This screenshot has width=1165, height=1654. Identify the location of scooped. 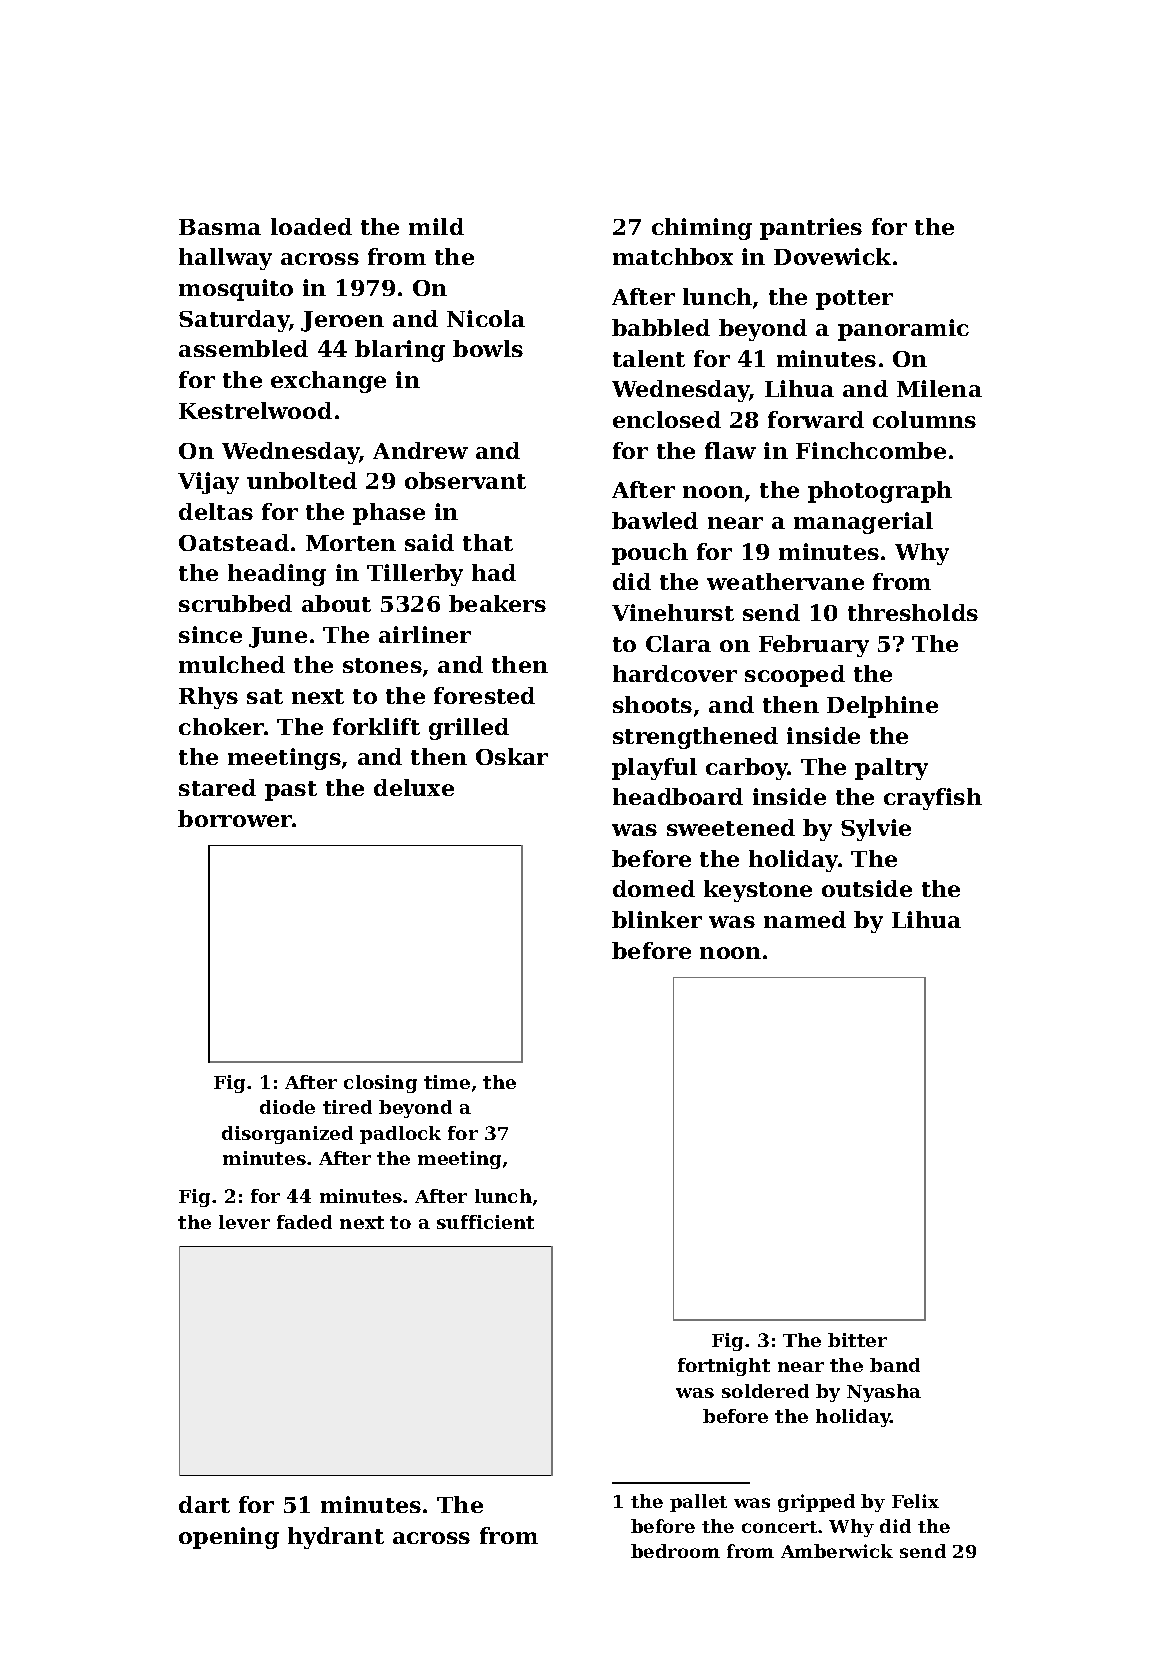
(795, 676).
